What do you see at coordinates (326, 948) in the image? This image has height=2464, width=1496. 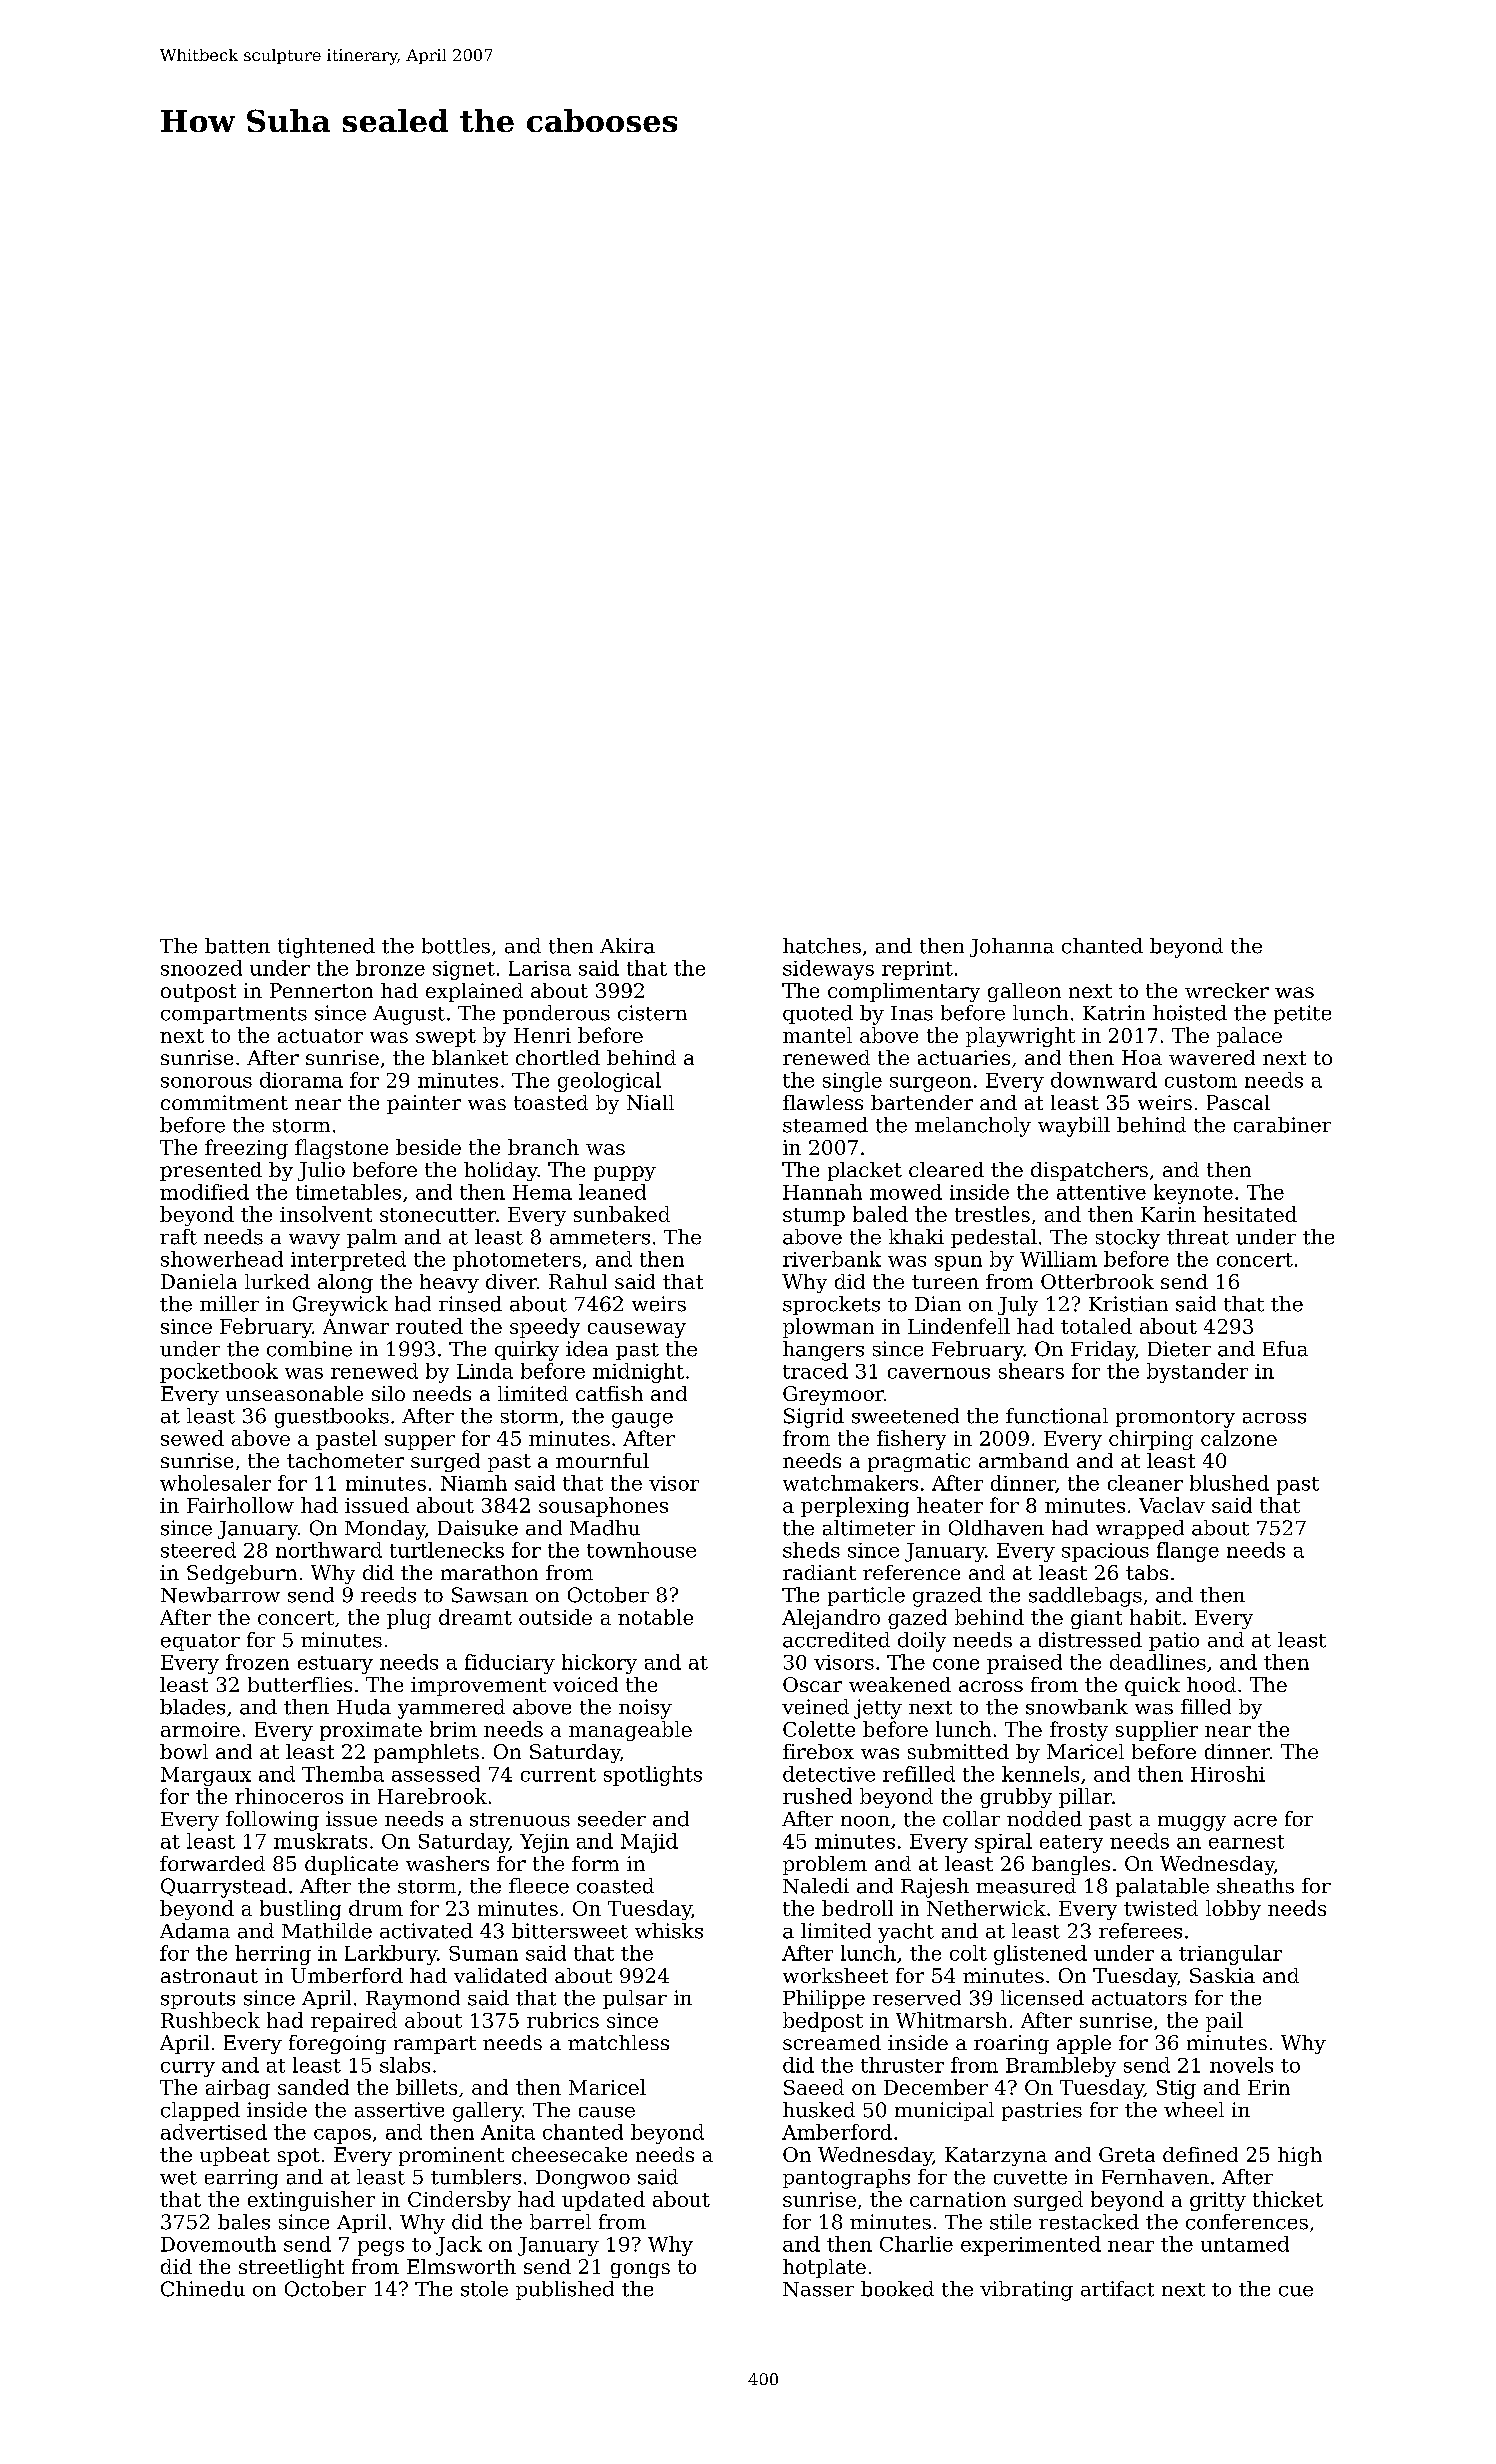 I see `tightened` at bounding box center [326, 948].
